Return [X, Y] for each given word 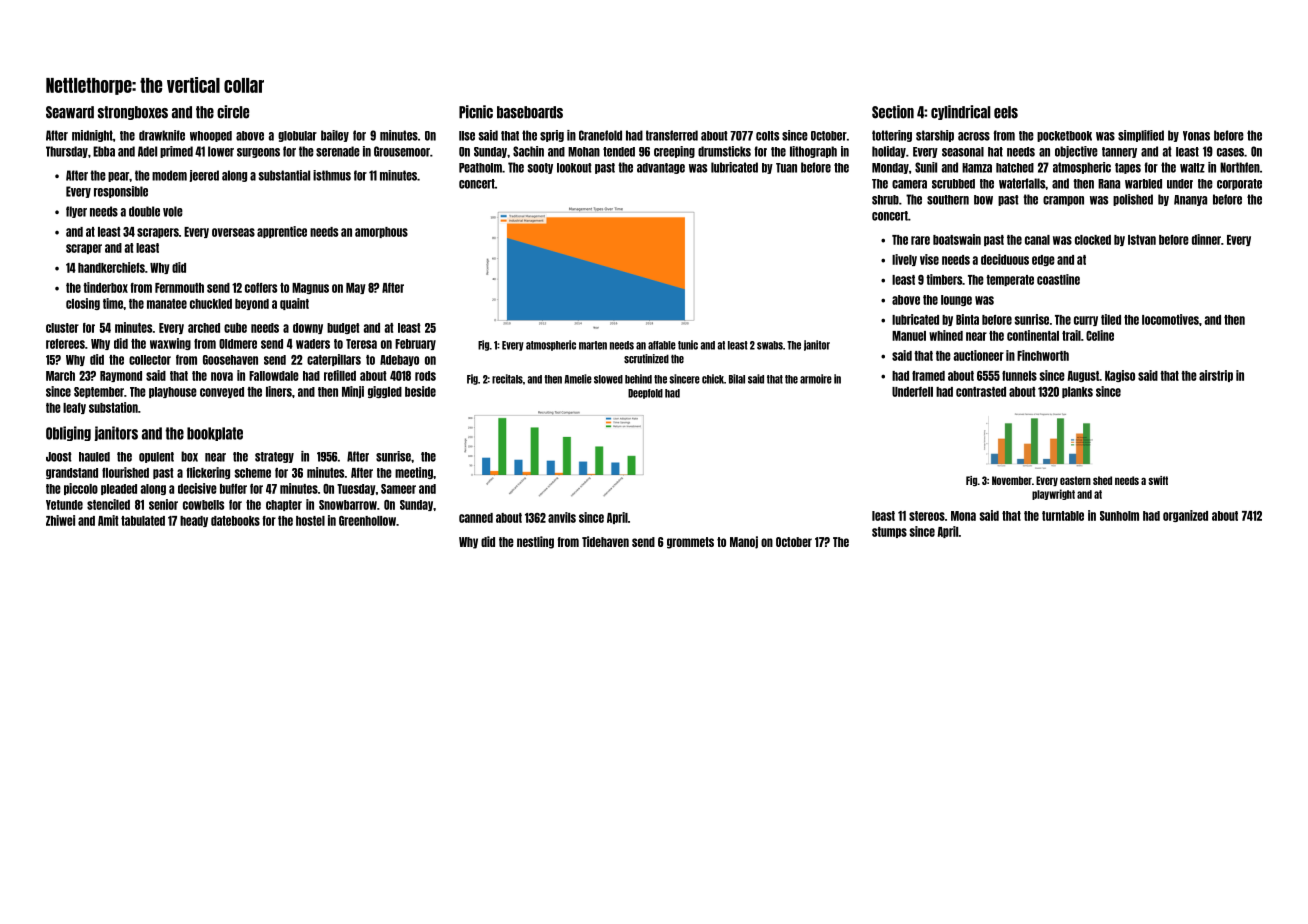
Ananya [1190, 200]
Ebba [104, 151]
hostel [310, 521]
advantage [661, 168]
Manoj [744, 542]
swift [1158, 480]
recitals [507, 379]
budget [343, 328]
